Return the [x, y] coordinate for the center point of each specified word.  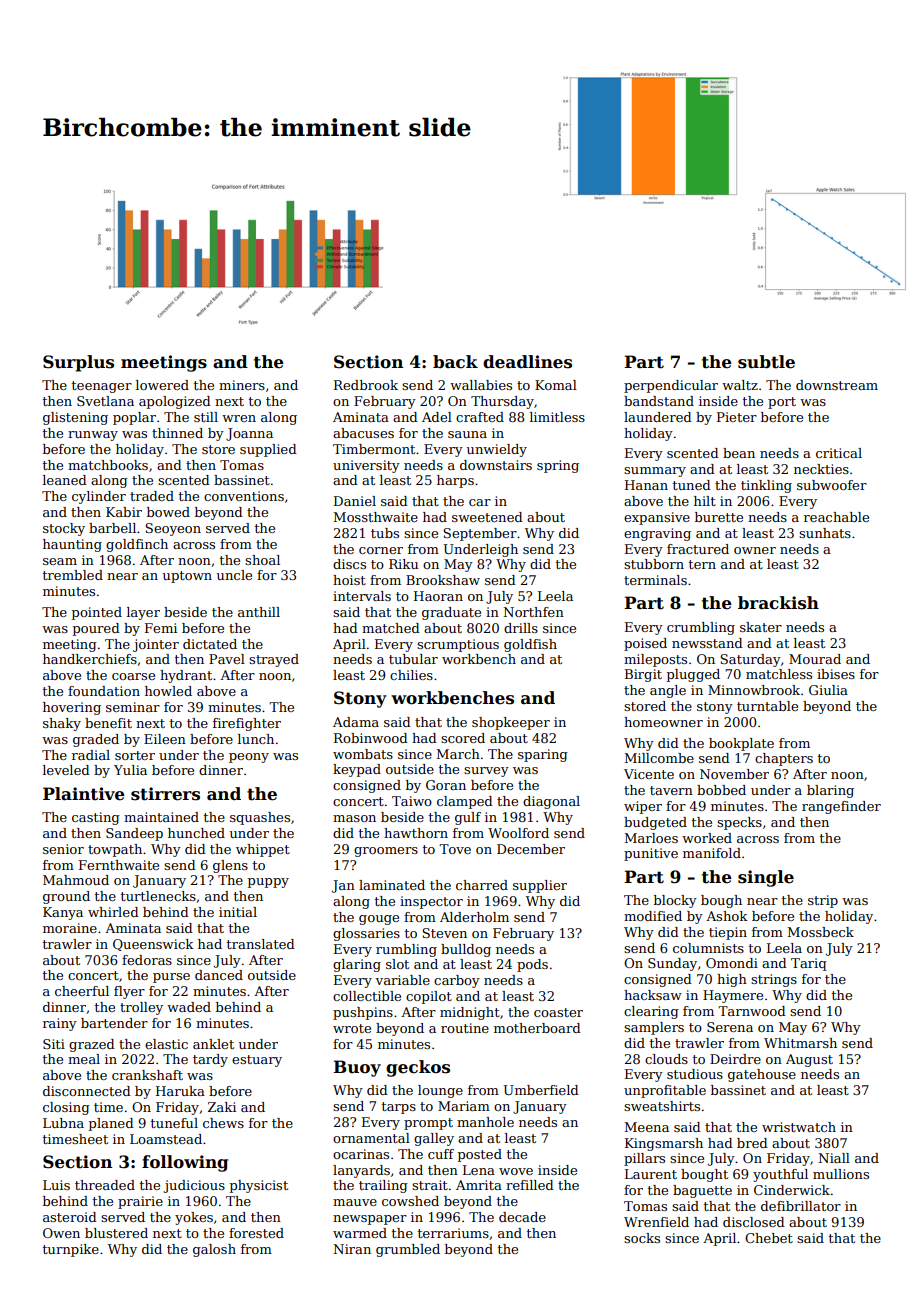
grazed [92, 1045]
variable [402, 980]
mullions [841, 1174]
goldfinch [137, 545]
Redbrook [366, 385]
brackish [778, 603]
